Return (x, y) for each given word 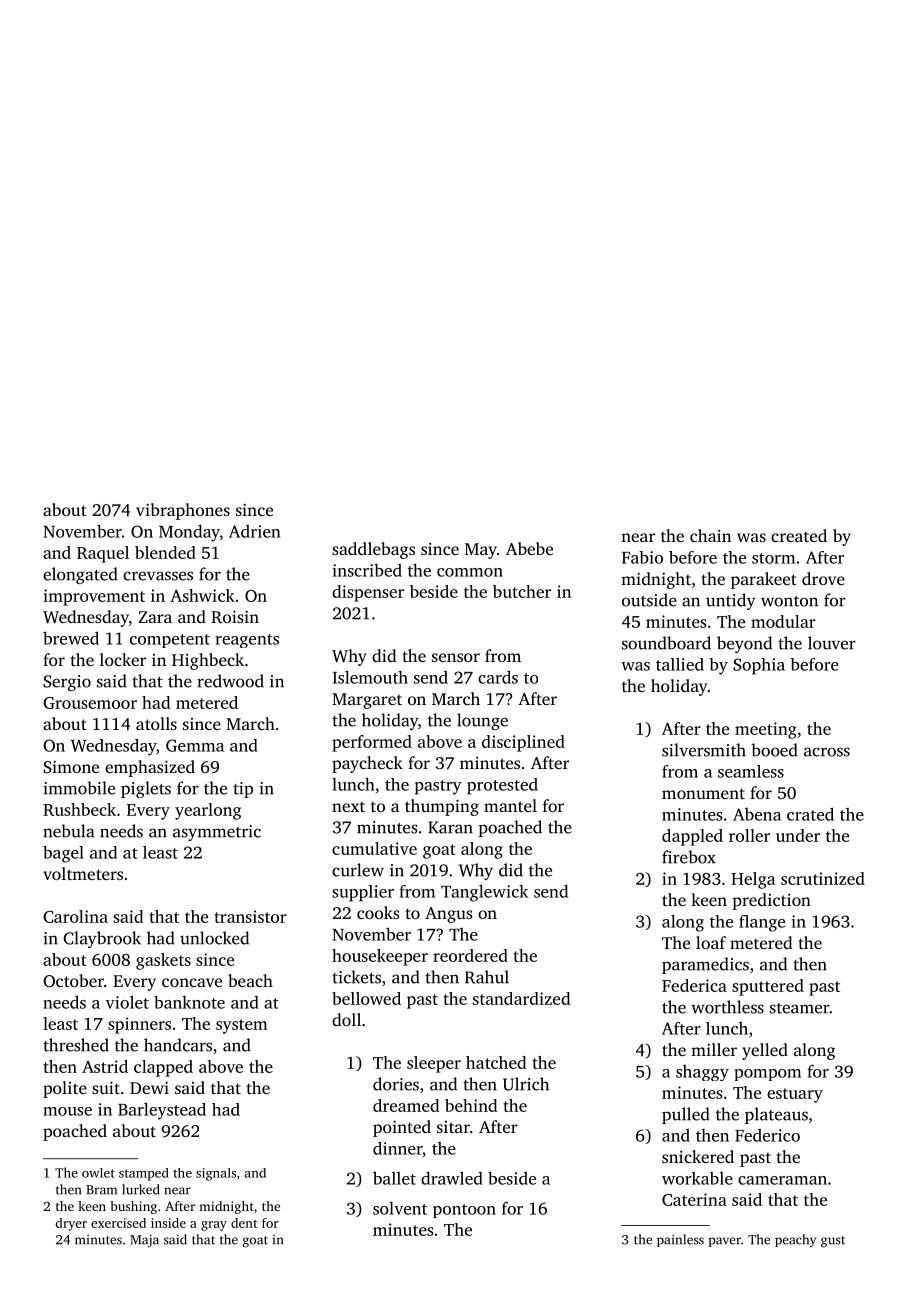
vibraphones (183, 511)
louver (832, 643)
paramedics (705, 965)
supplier (363, 893)
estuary (795, 1095)
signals (216, 1174)
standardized (522, 998)
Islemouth (370, 677)
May (481, 551)
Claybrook (102, 939)
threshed (76, 1045)
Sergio (67, 683)
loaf (711, 942)
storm (773, 558)
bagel (63, 854)
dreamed (406, 1105)
